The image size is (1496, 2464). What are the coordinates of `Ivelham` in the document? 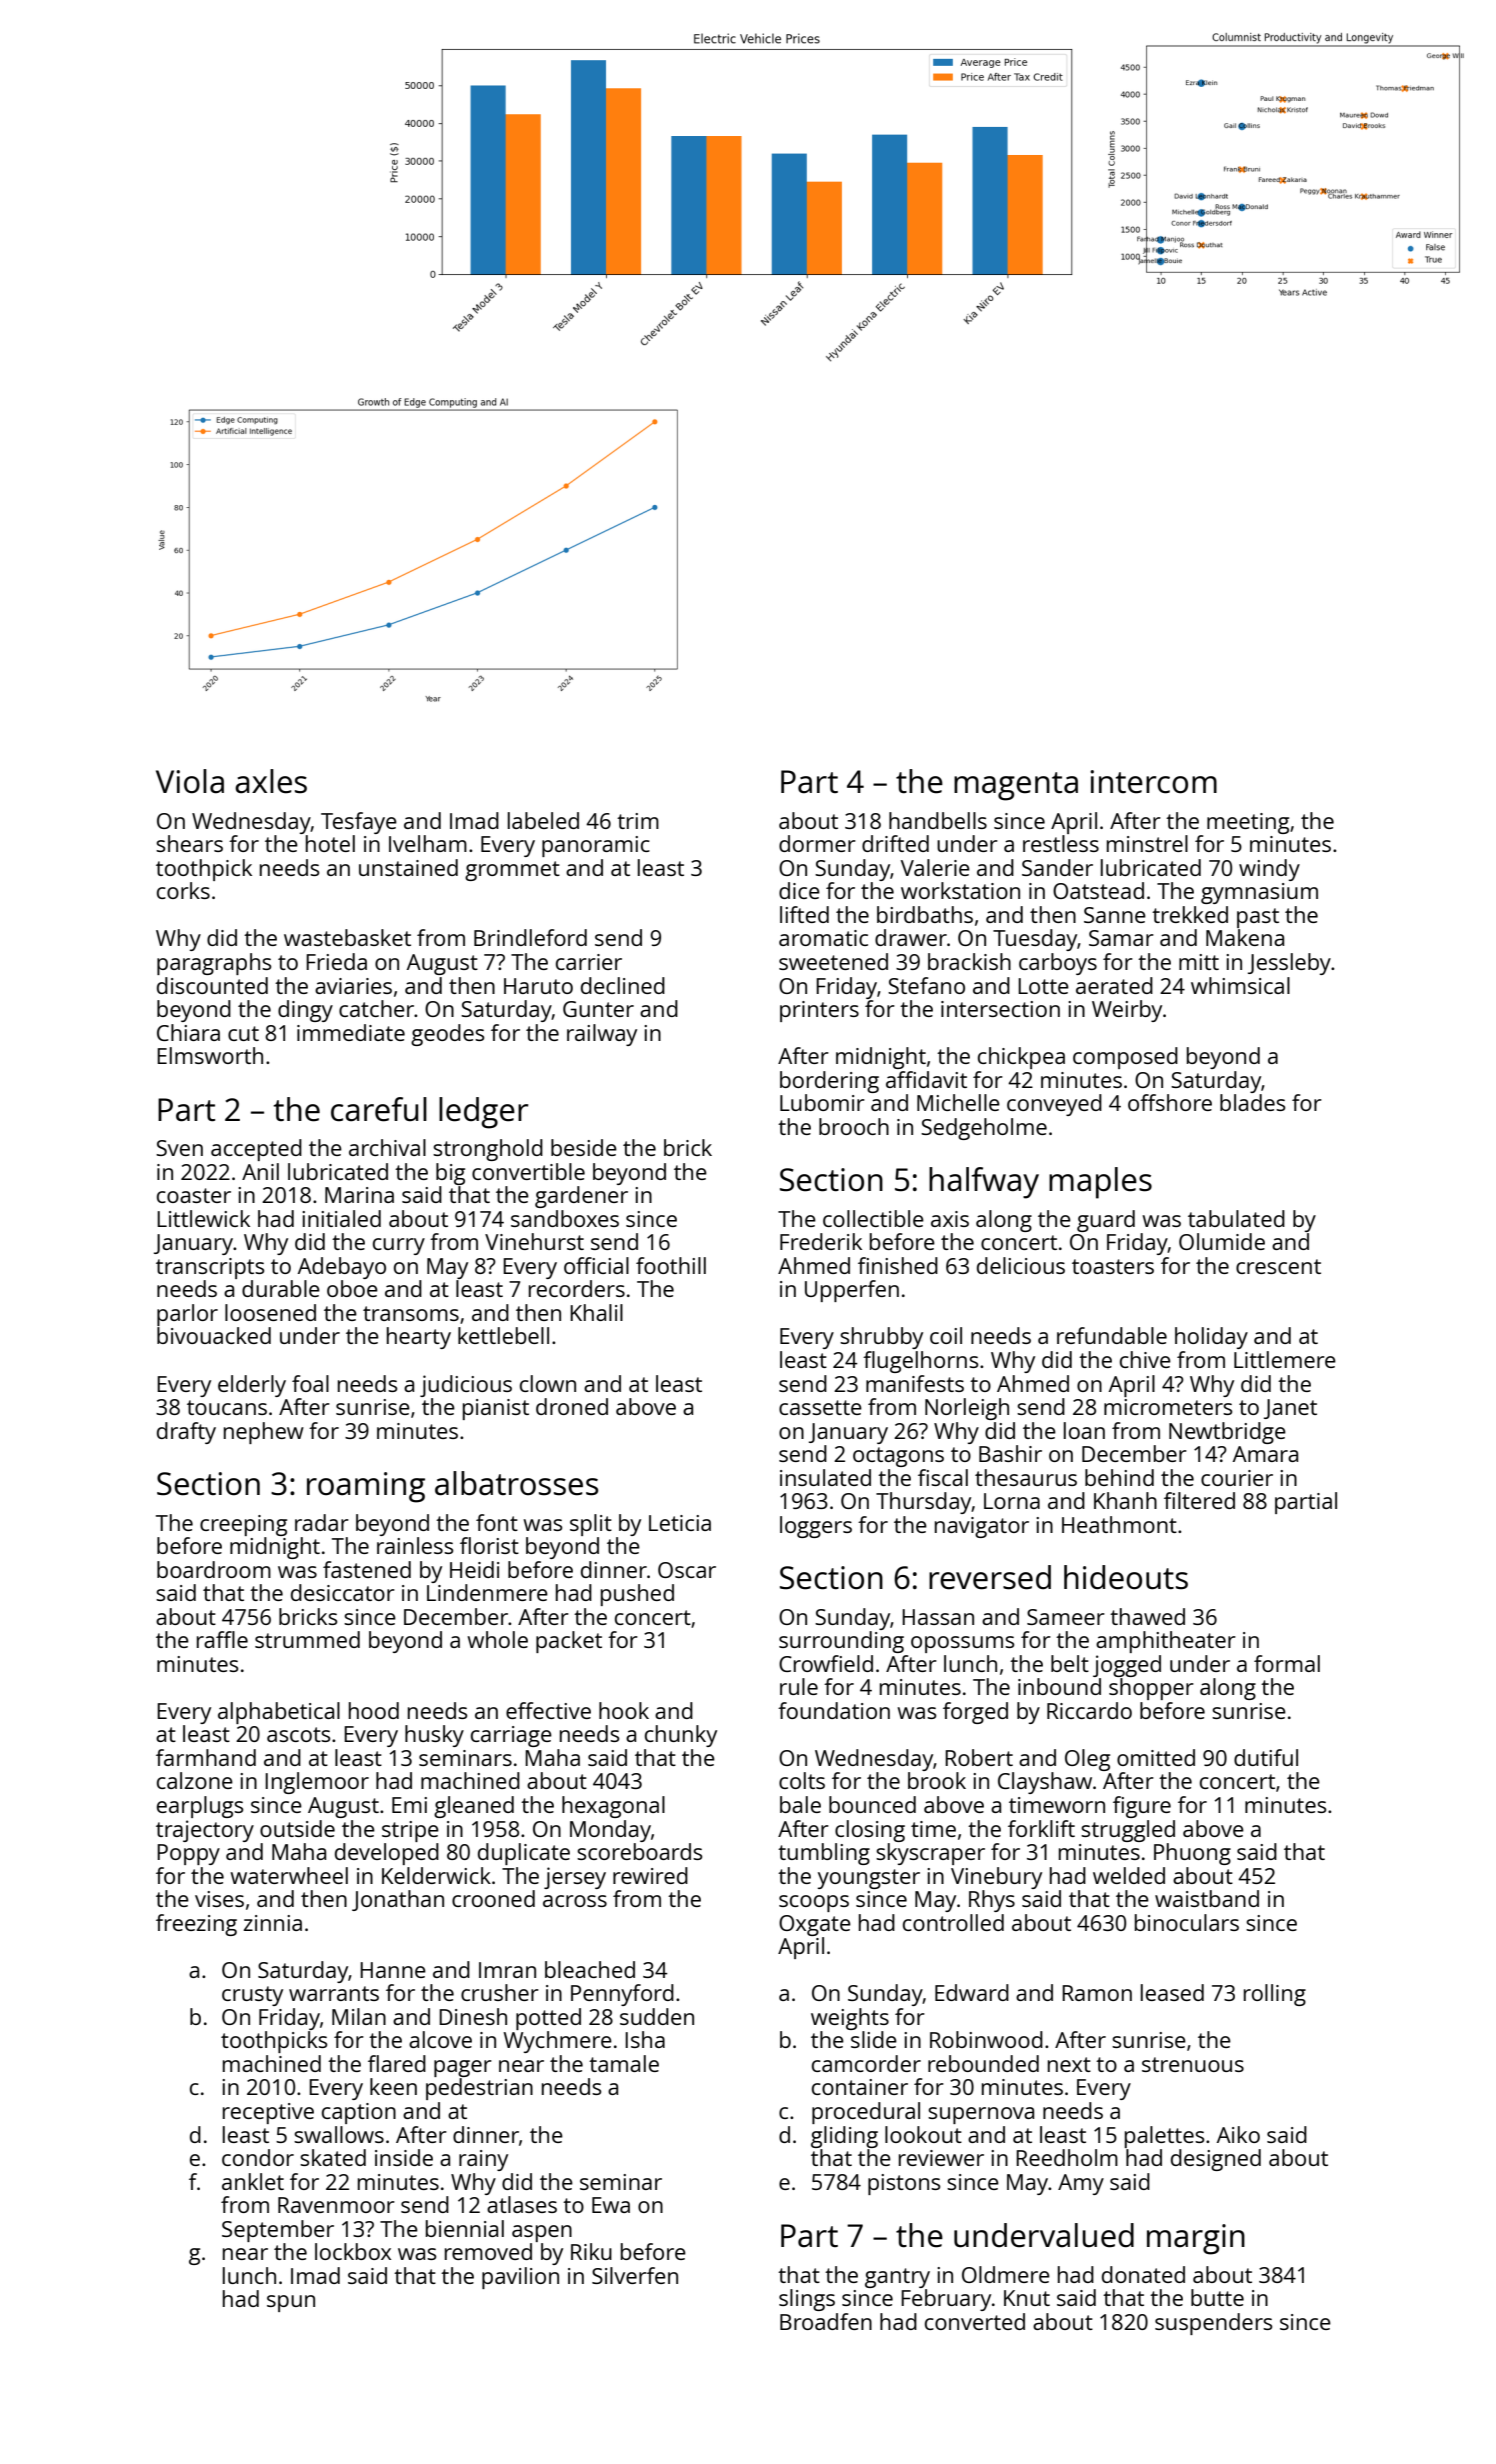 It's located at (428, 843).
